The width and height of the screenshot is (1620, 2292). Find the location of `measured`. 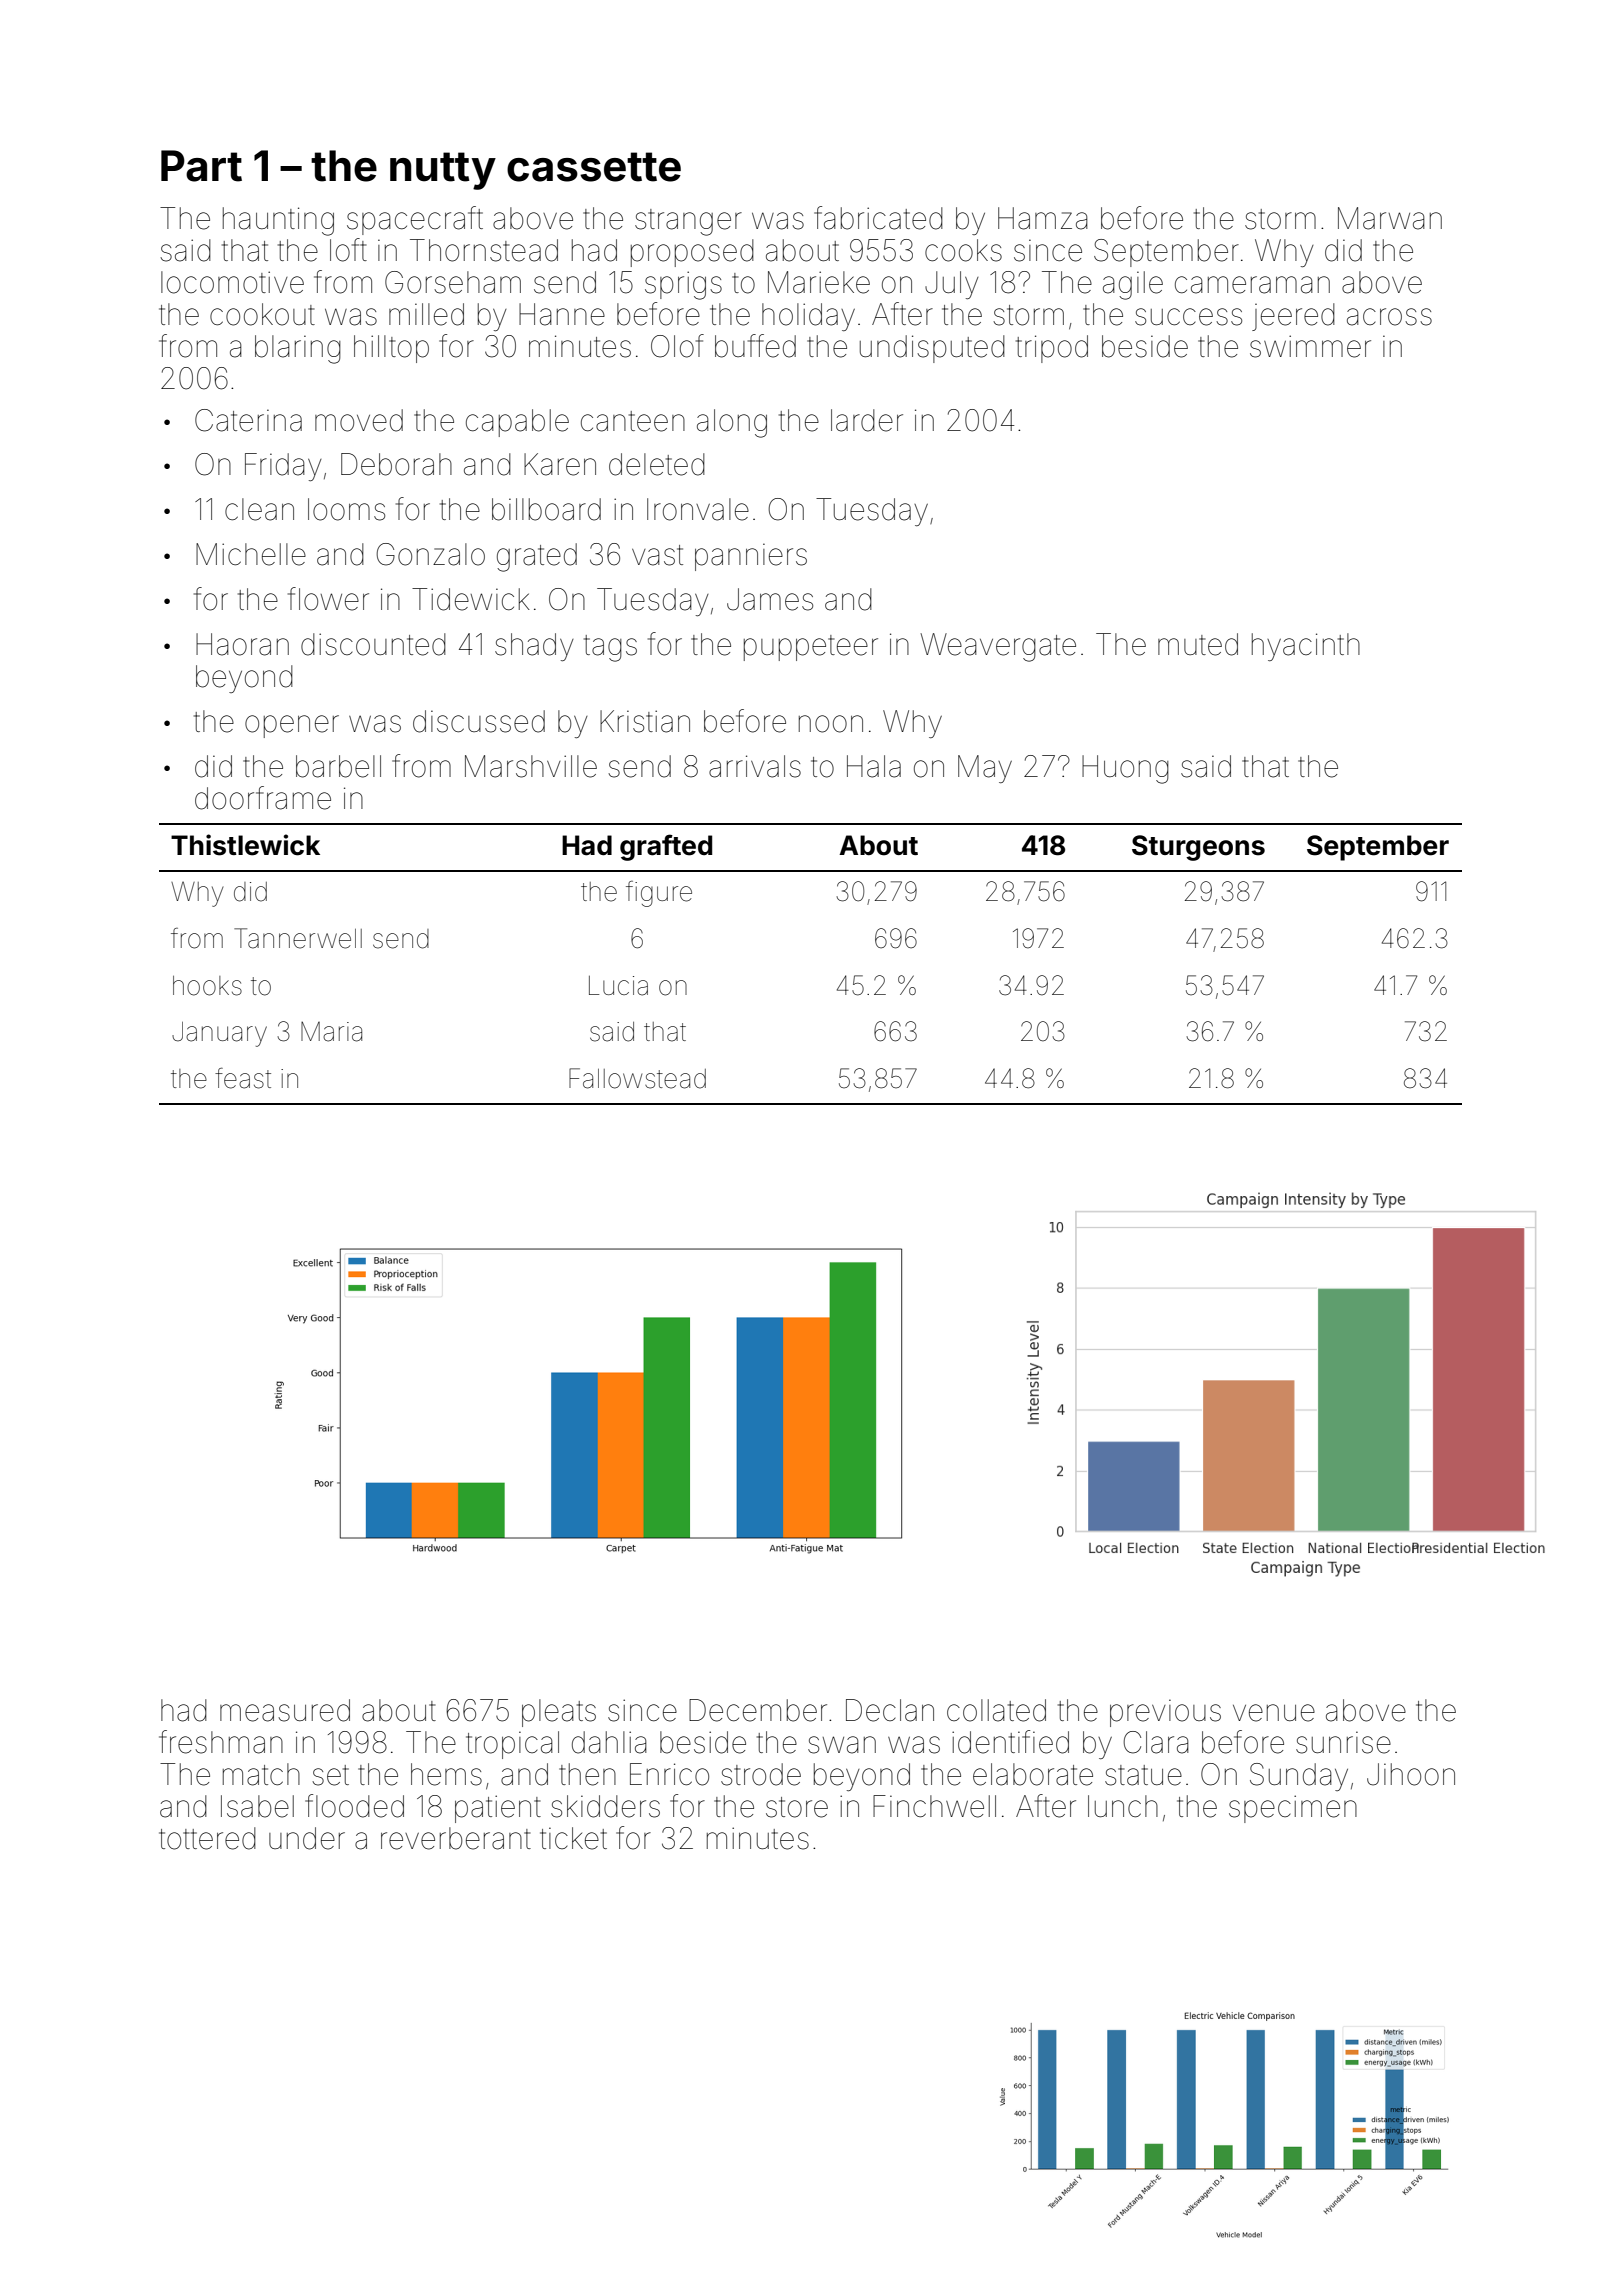

measured is located at coordinates (285, 1710).
